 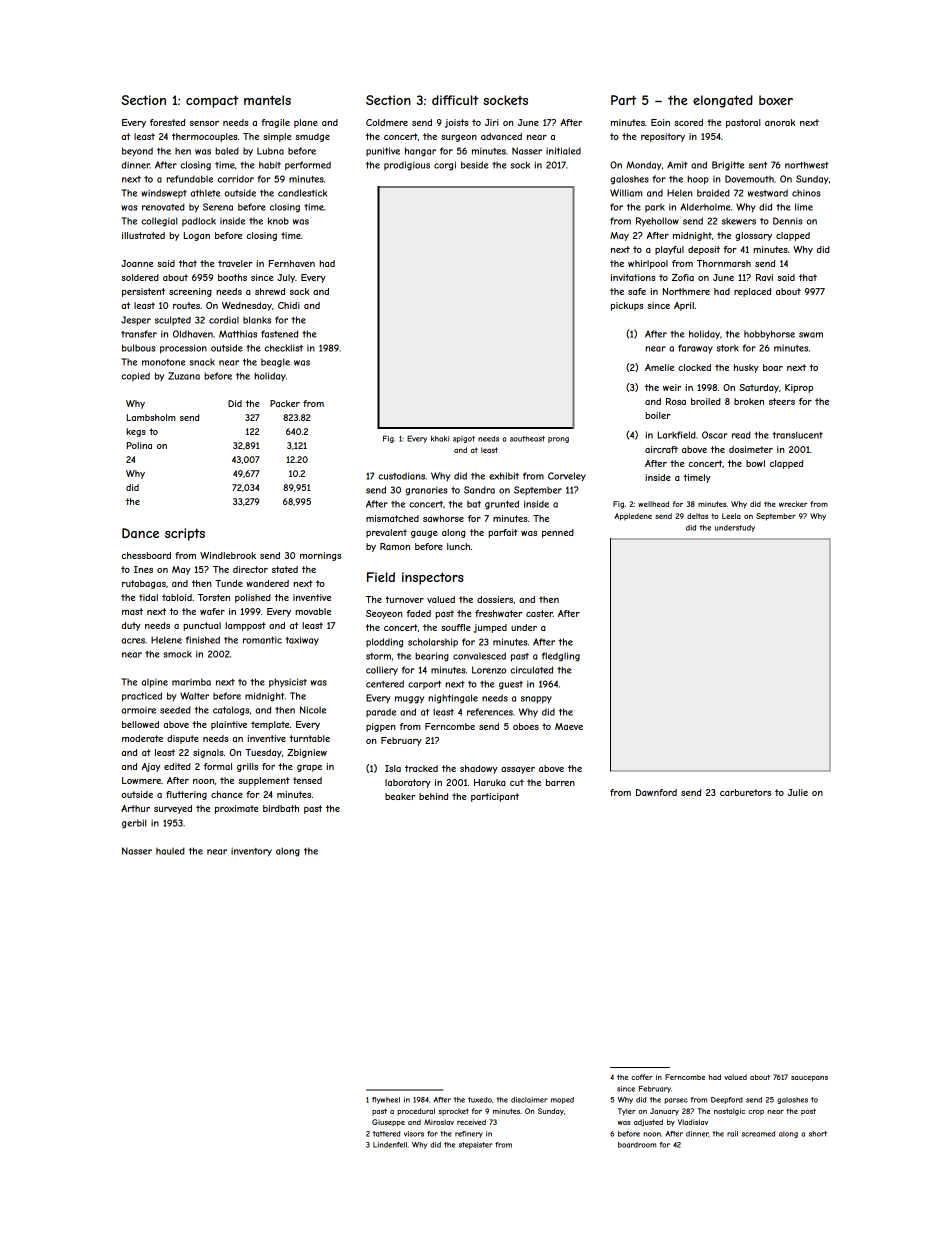 What do you see at coordinates (809, 1079) in the screenshot?
I see `saucepans` at bounding box center [809, 1079].
